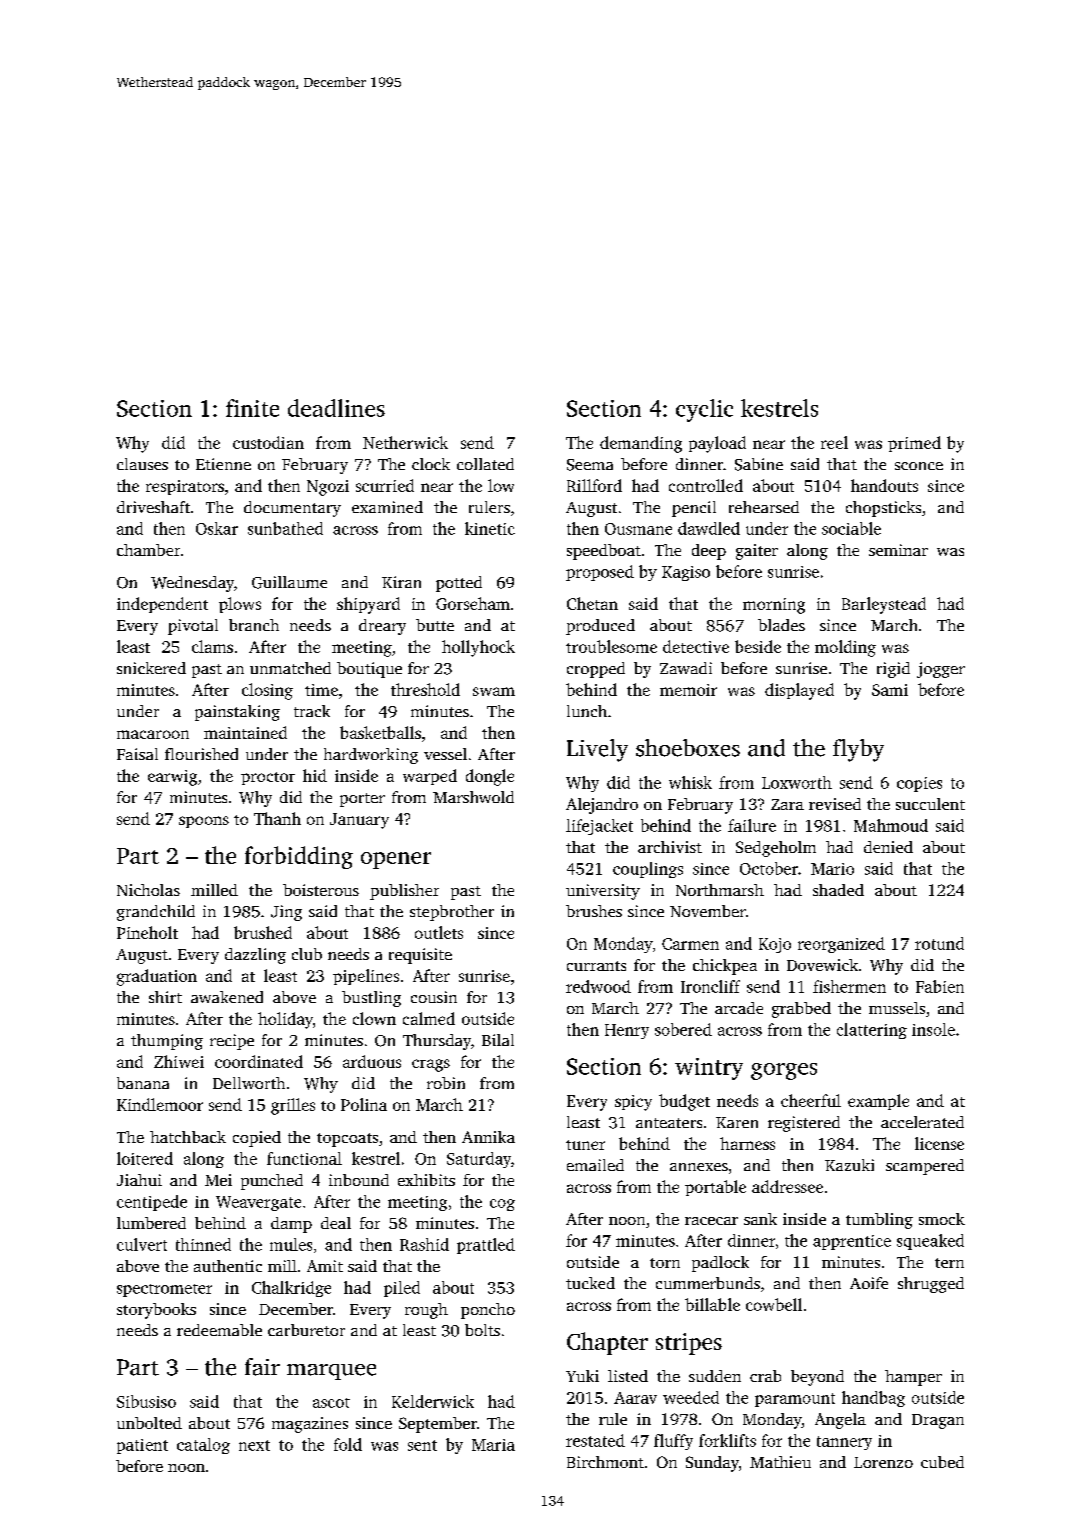 This document has height=1535, width=1081. What do you see at coordinates (137, 754) in the document?
I see `Faisal` at bounding box center [137, 754].
